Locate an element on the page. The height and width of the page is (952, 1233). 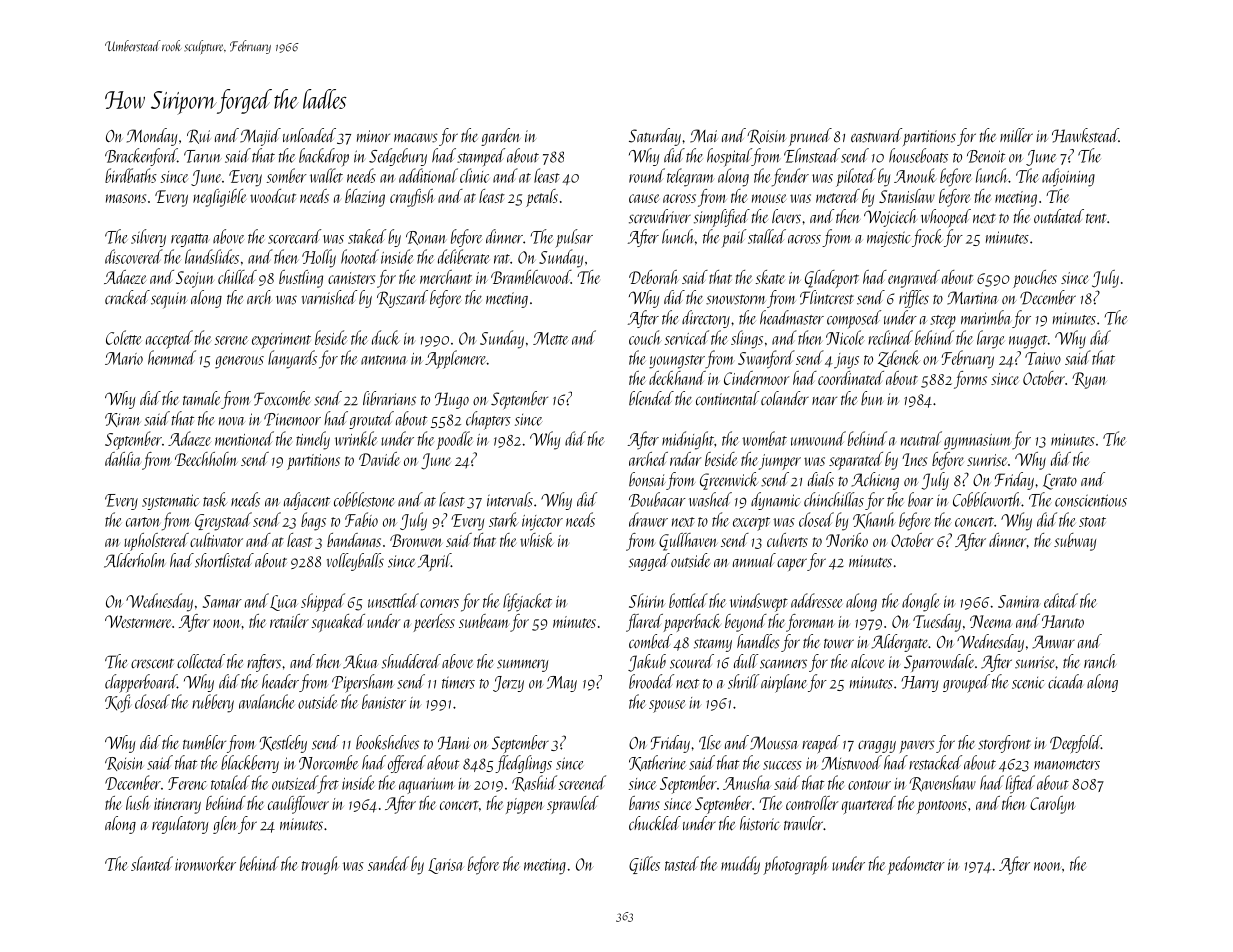
round is located at coordinates (647, 175).
